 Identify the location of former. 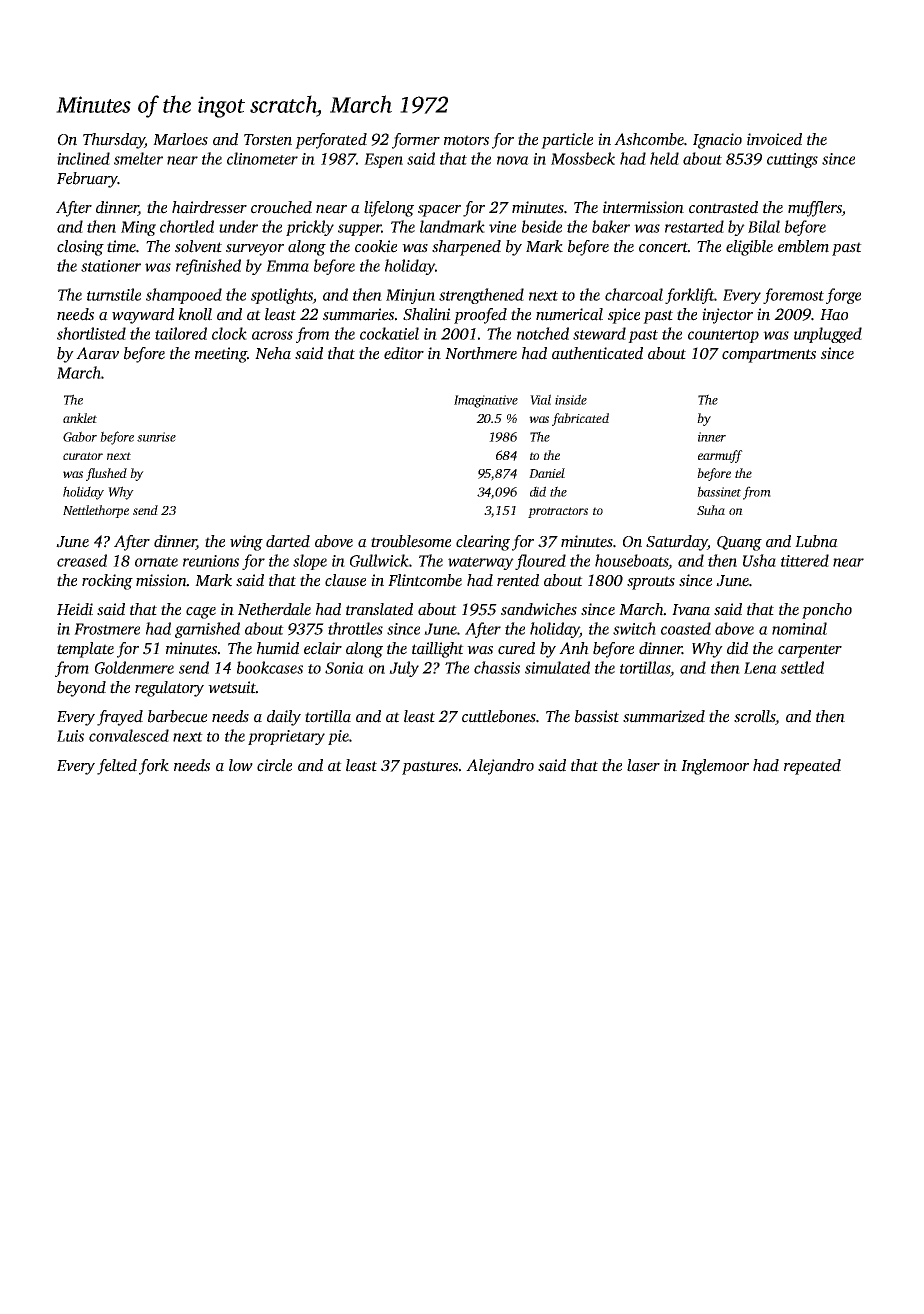
(416, 141).
